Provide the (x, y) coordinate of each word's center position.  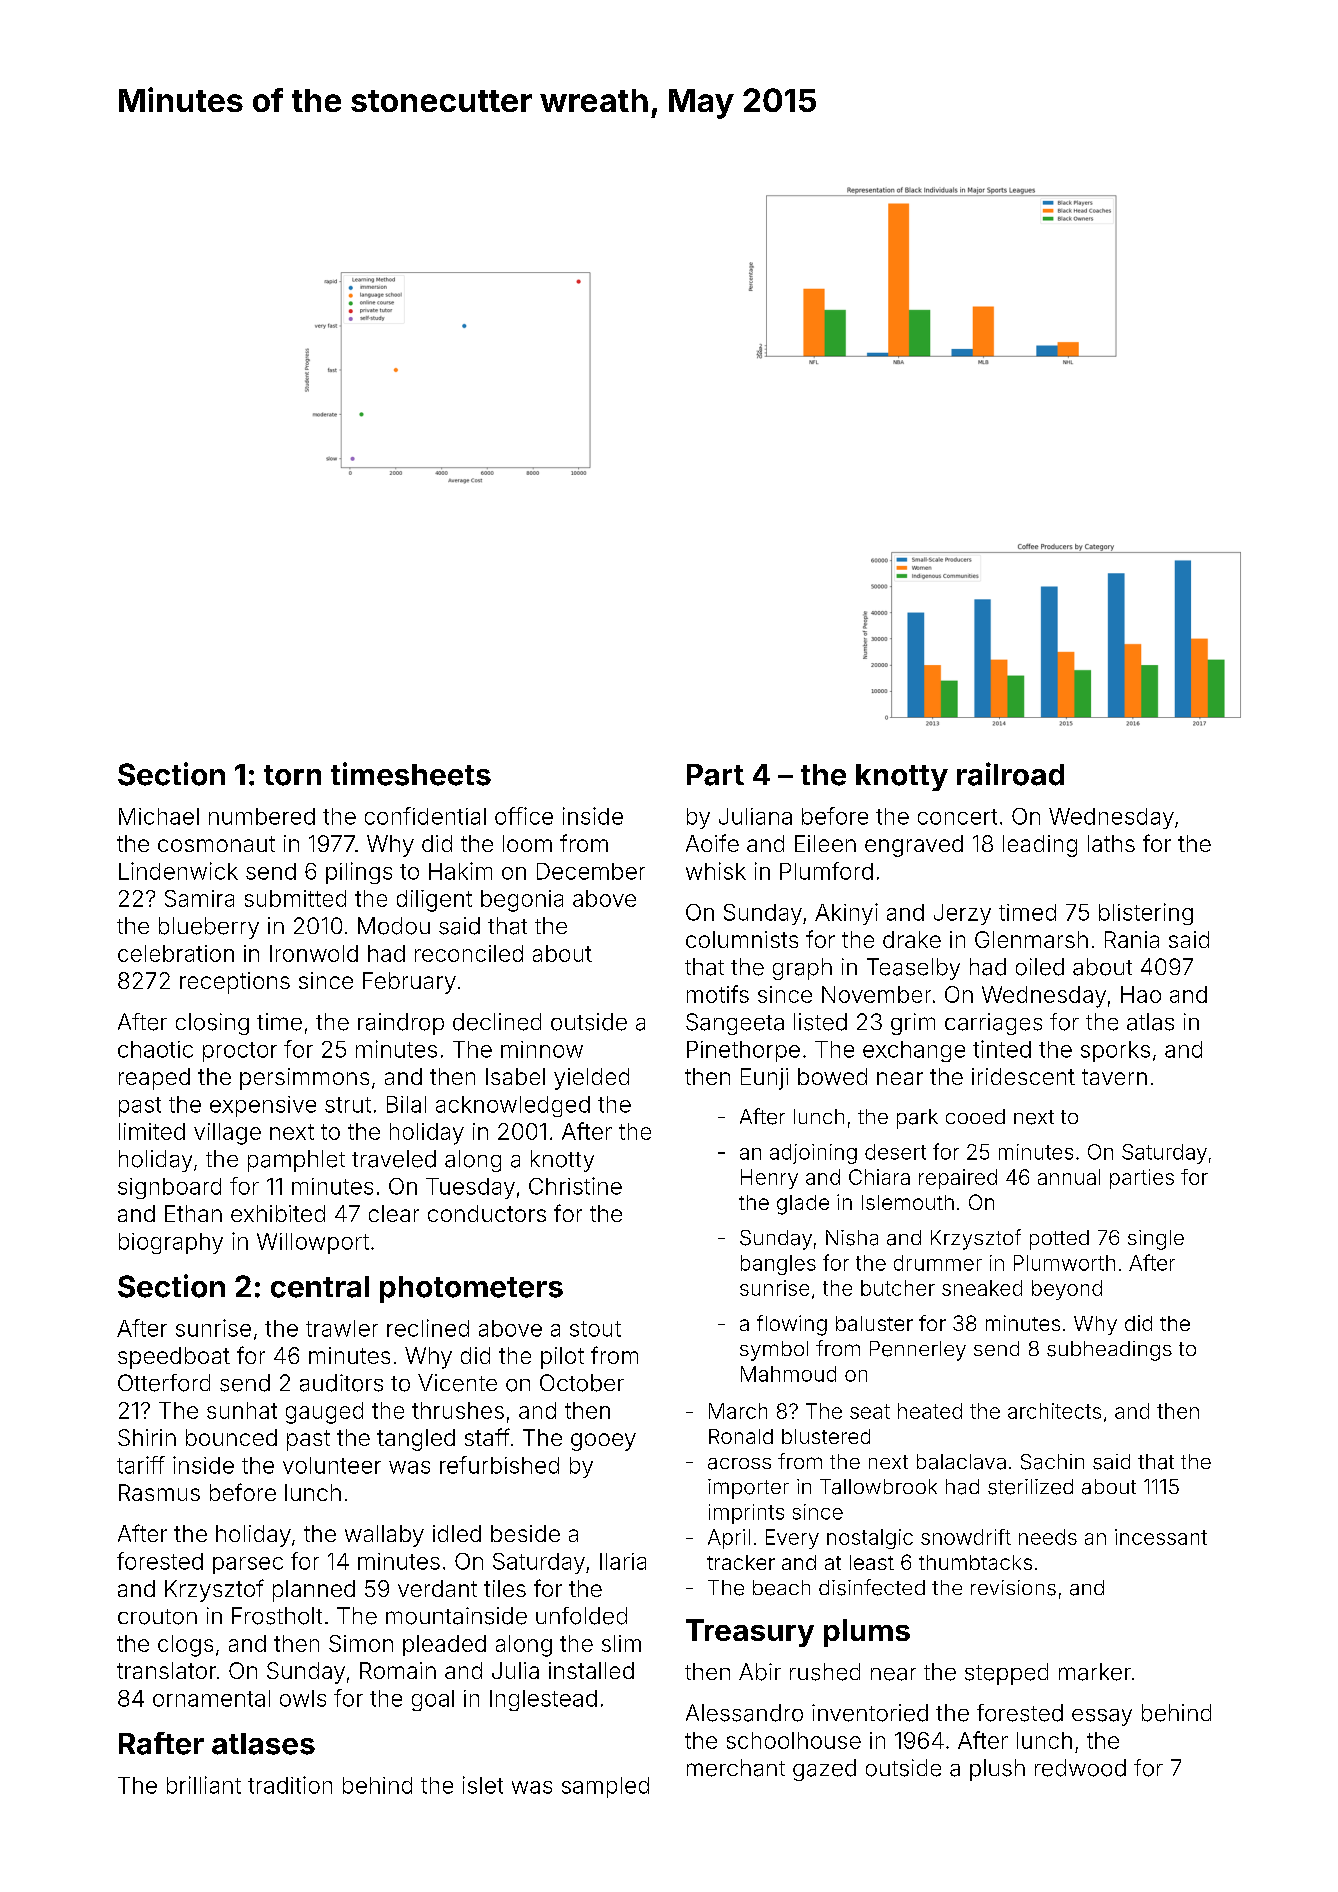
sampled (605, 1787)
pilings (359, 873)
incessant (1161, 1537)
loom (527, 843)
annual (1069, 1177)
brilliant (204, 1785)
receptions (235, 983)
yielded (591, 1079)
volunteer (332, 1465)
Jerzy (962, 914)
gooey (603, 1442)
